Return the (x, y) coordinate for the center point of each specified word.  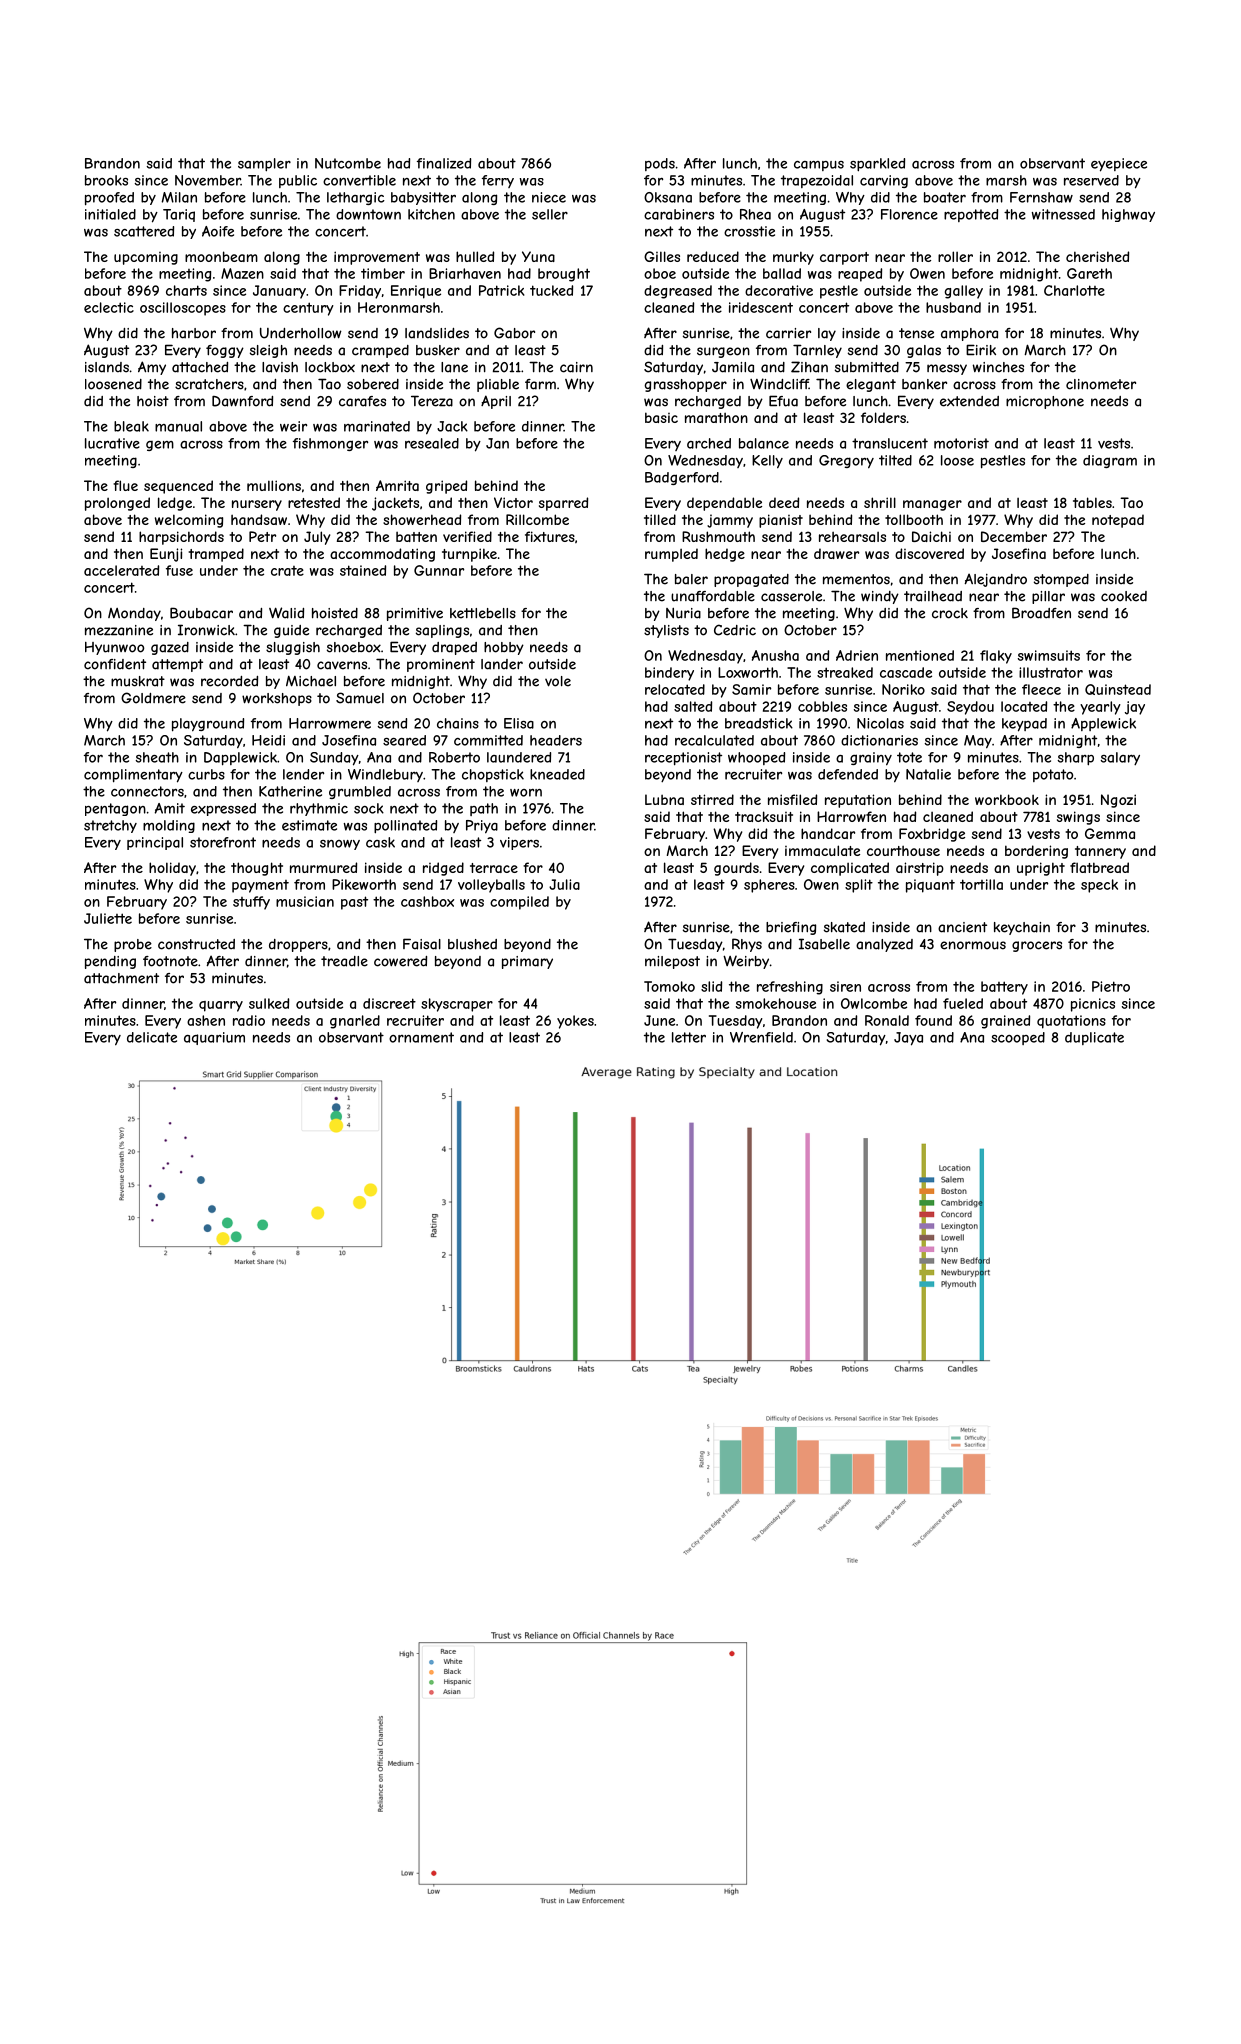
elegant (871, 385)
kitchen (431, 214)
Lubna (664, 799)
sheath (157, 757)
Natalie (928, 774)
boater (945, 197)
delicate (152, 1037)
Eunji (166, 555)
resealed (432, 443)
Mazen (242, 273)
